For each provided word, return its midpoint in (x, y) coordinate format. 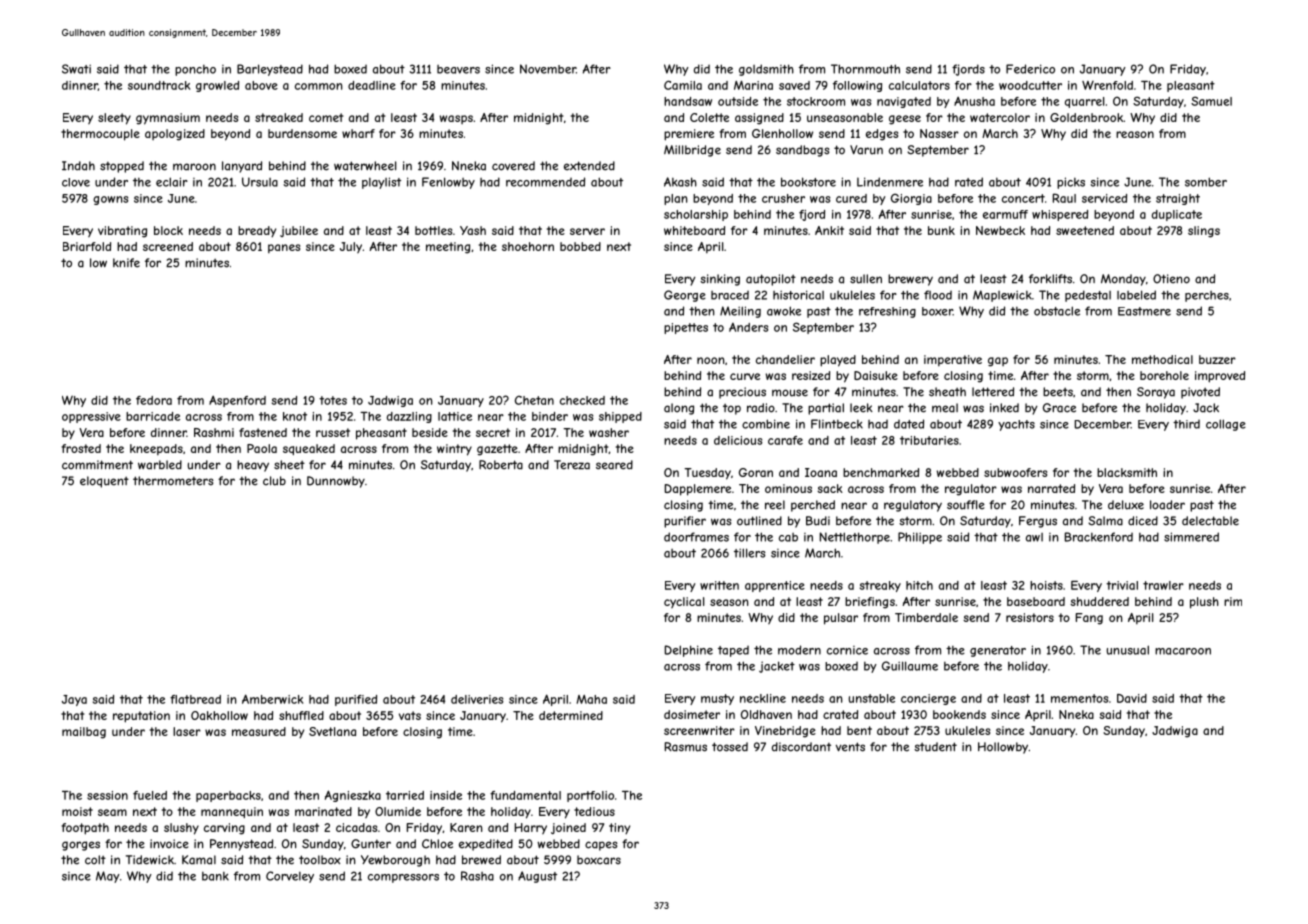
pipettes (686, 328)
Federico (1030, 69)
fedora (154, 400)
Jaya (74, 700)
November (548, 69)
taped (733, 651)
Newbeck (1000, 230)
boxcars (599, 860)
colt (95, 860)
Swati (76, 69)
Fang (1089, 619)
